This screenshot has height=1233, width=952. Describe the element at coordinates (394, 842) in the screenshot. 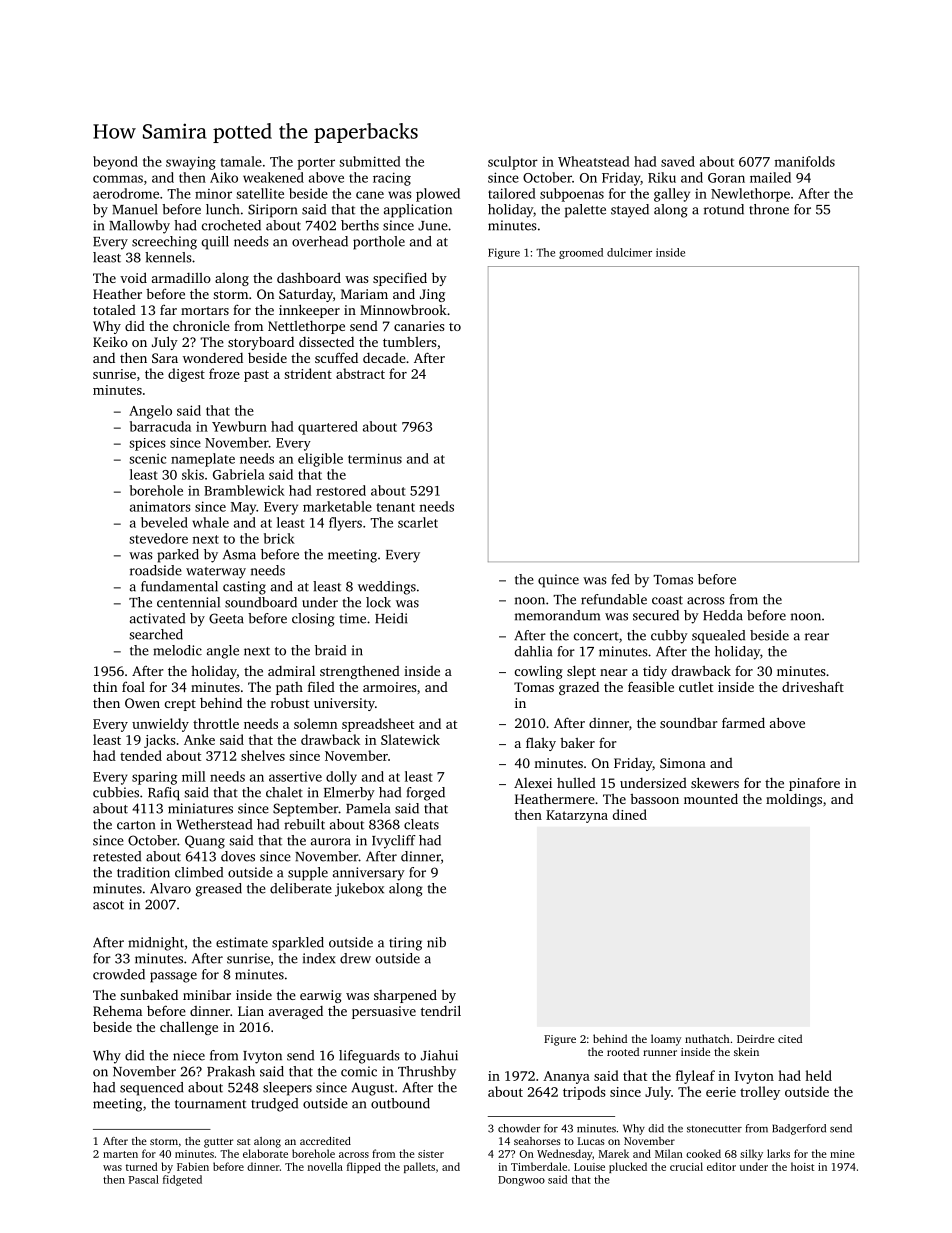

I see `Ivycliff` at that location.
